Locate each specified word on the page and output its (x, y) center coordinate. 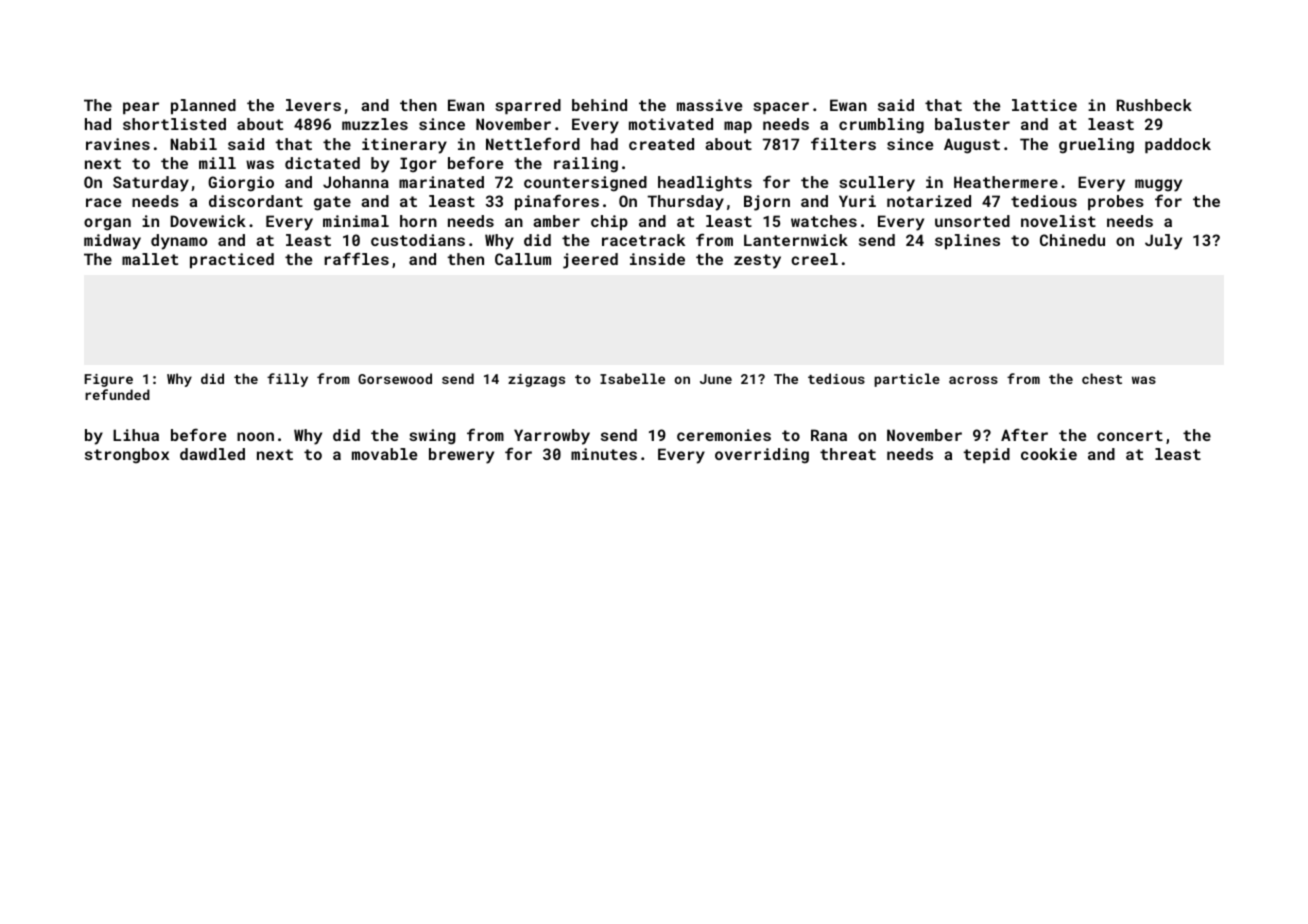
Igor (418, 165)
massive (709, 105)
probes (1116, 202)
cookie (1049, 454)
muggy (1158, 185)
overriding (762, 456)
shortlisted (174, 124)
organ (107, 224)
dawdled (212, 454)
